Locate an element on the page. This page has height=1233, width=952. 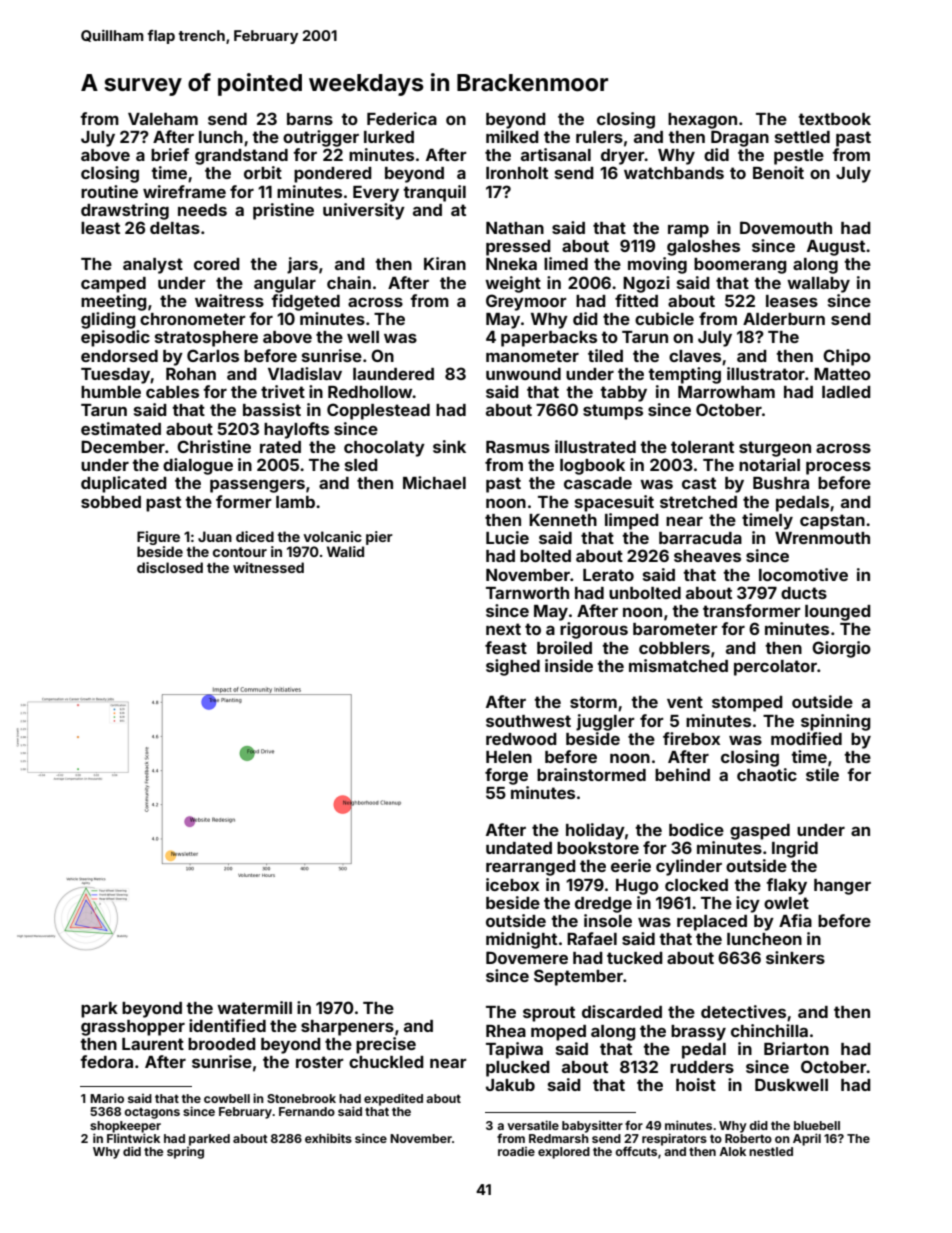
grandstand is located at coordinates (241, 157).
